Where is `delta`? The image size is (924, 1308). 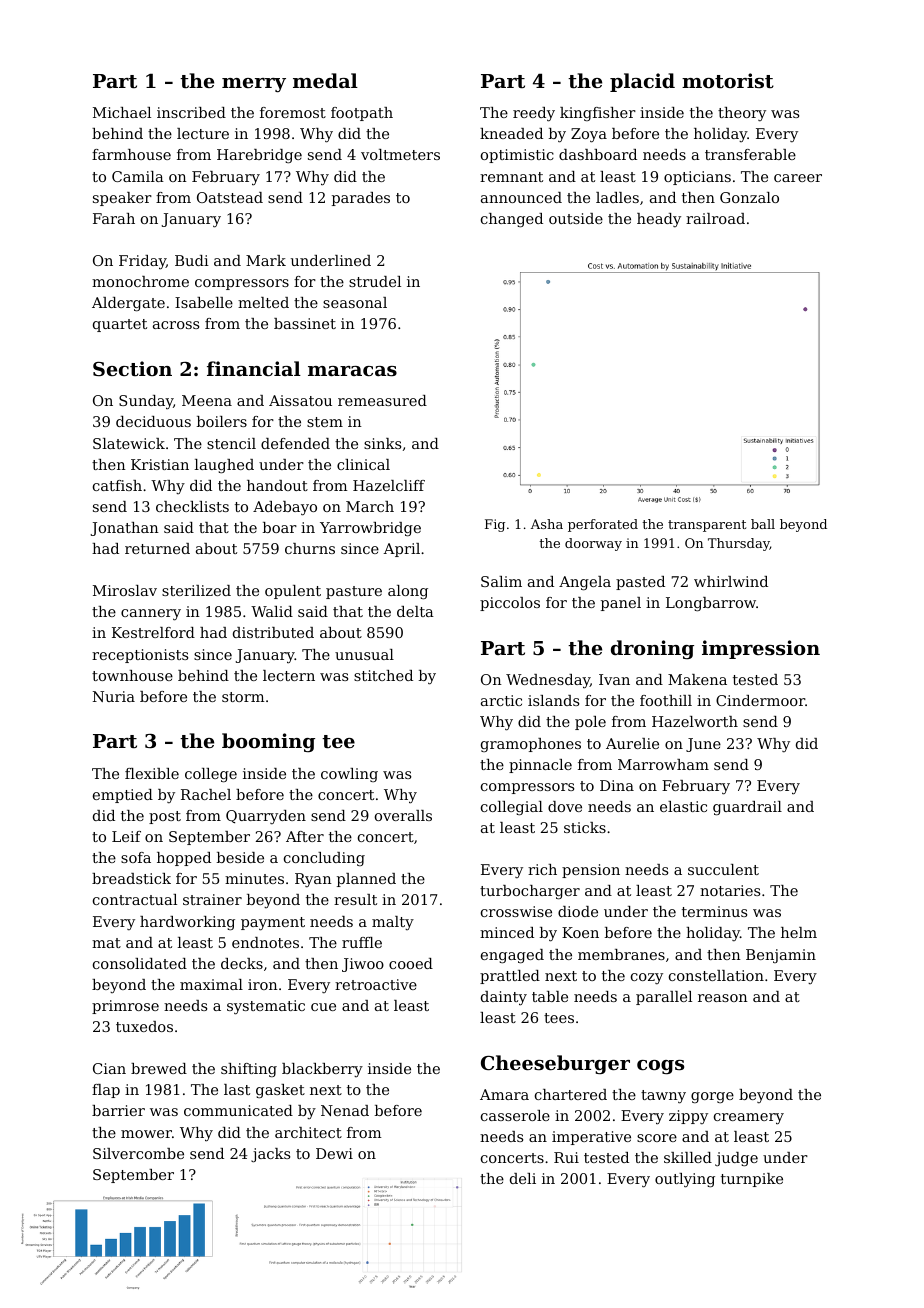
delta is located at coordinates (415, 611).
